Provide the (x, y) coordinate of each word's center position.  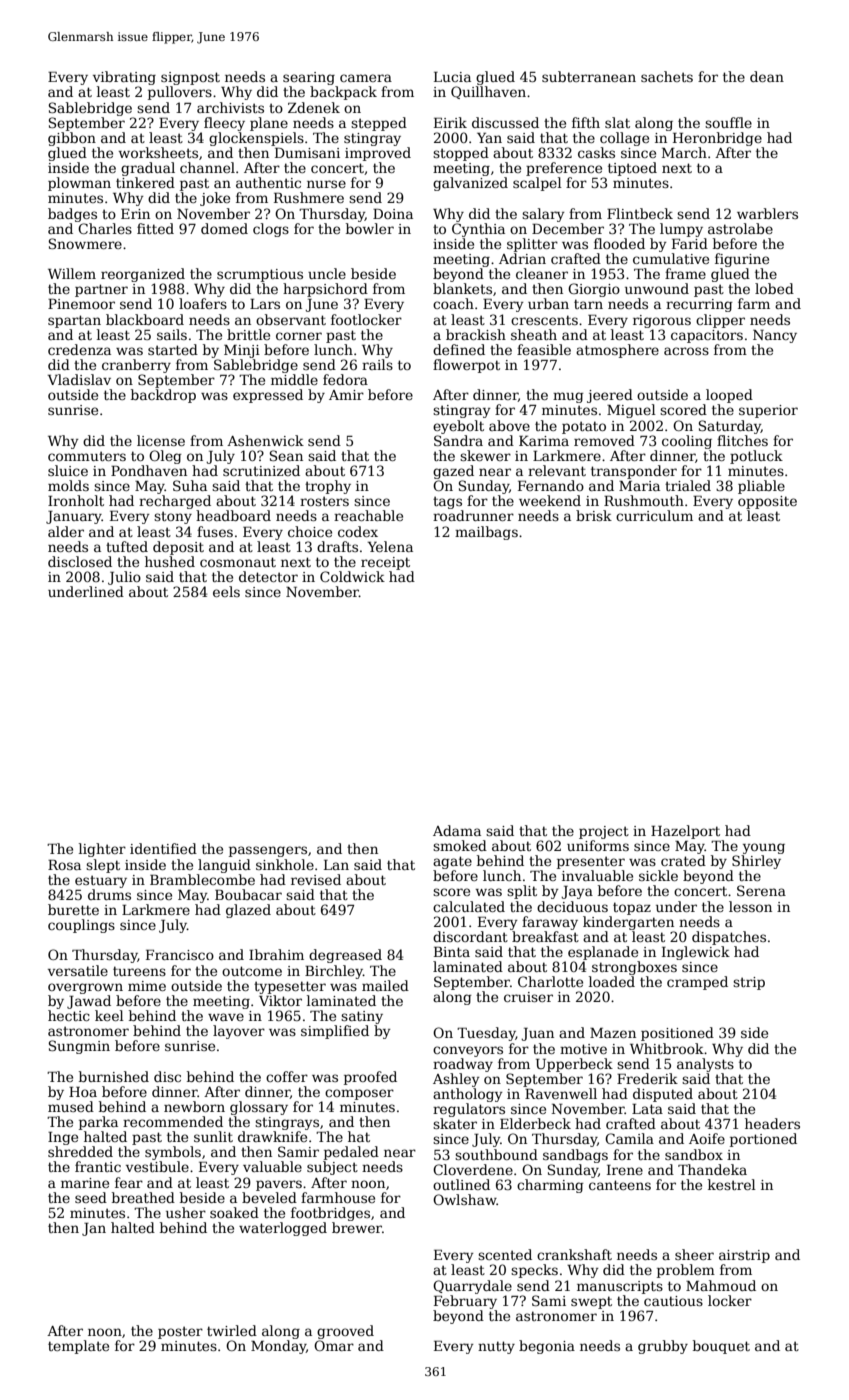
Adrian (522, 258)
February (465, 1302)
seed (91, 1197)
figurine (742, 260)
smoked (460, 845)
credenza (79, 349)
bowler (370, 228)
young (764, 848)
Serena (761, 890)
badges (72, 215)
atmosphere (617, 351)
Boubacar (248, 894)
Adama (457, 830)
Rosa (64, 865)
